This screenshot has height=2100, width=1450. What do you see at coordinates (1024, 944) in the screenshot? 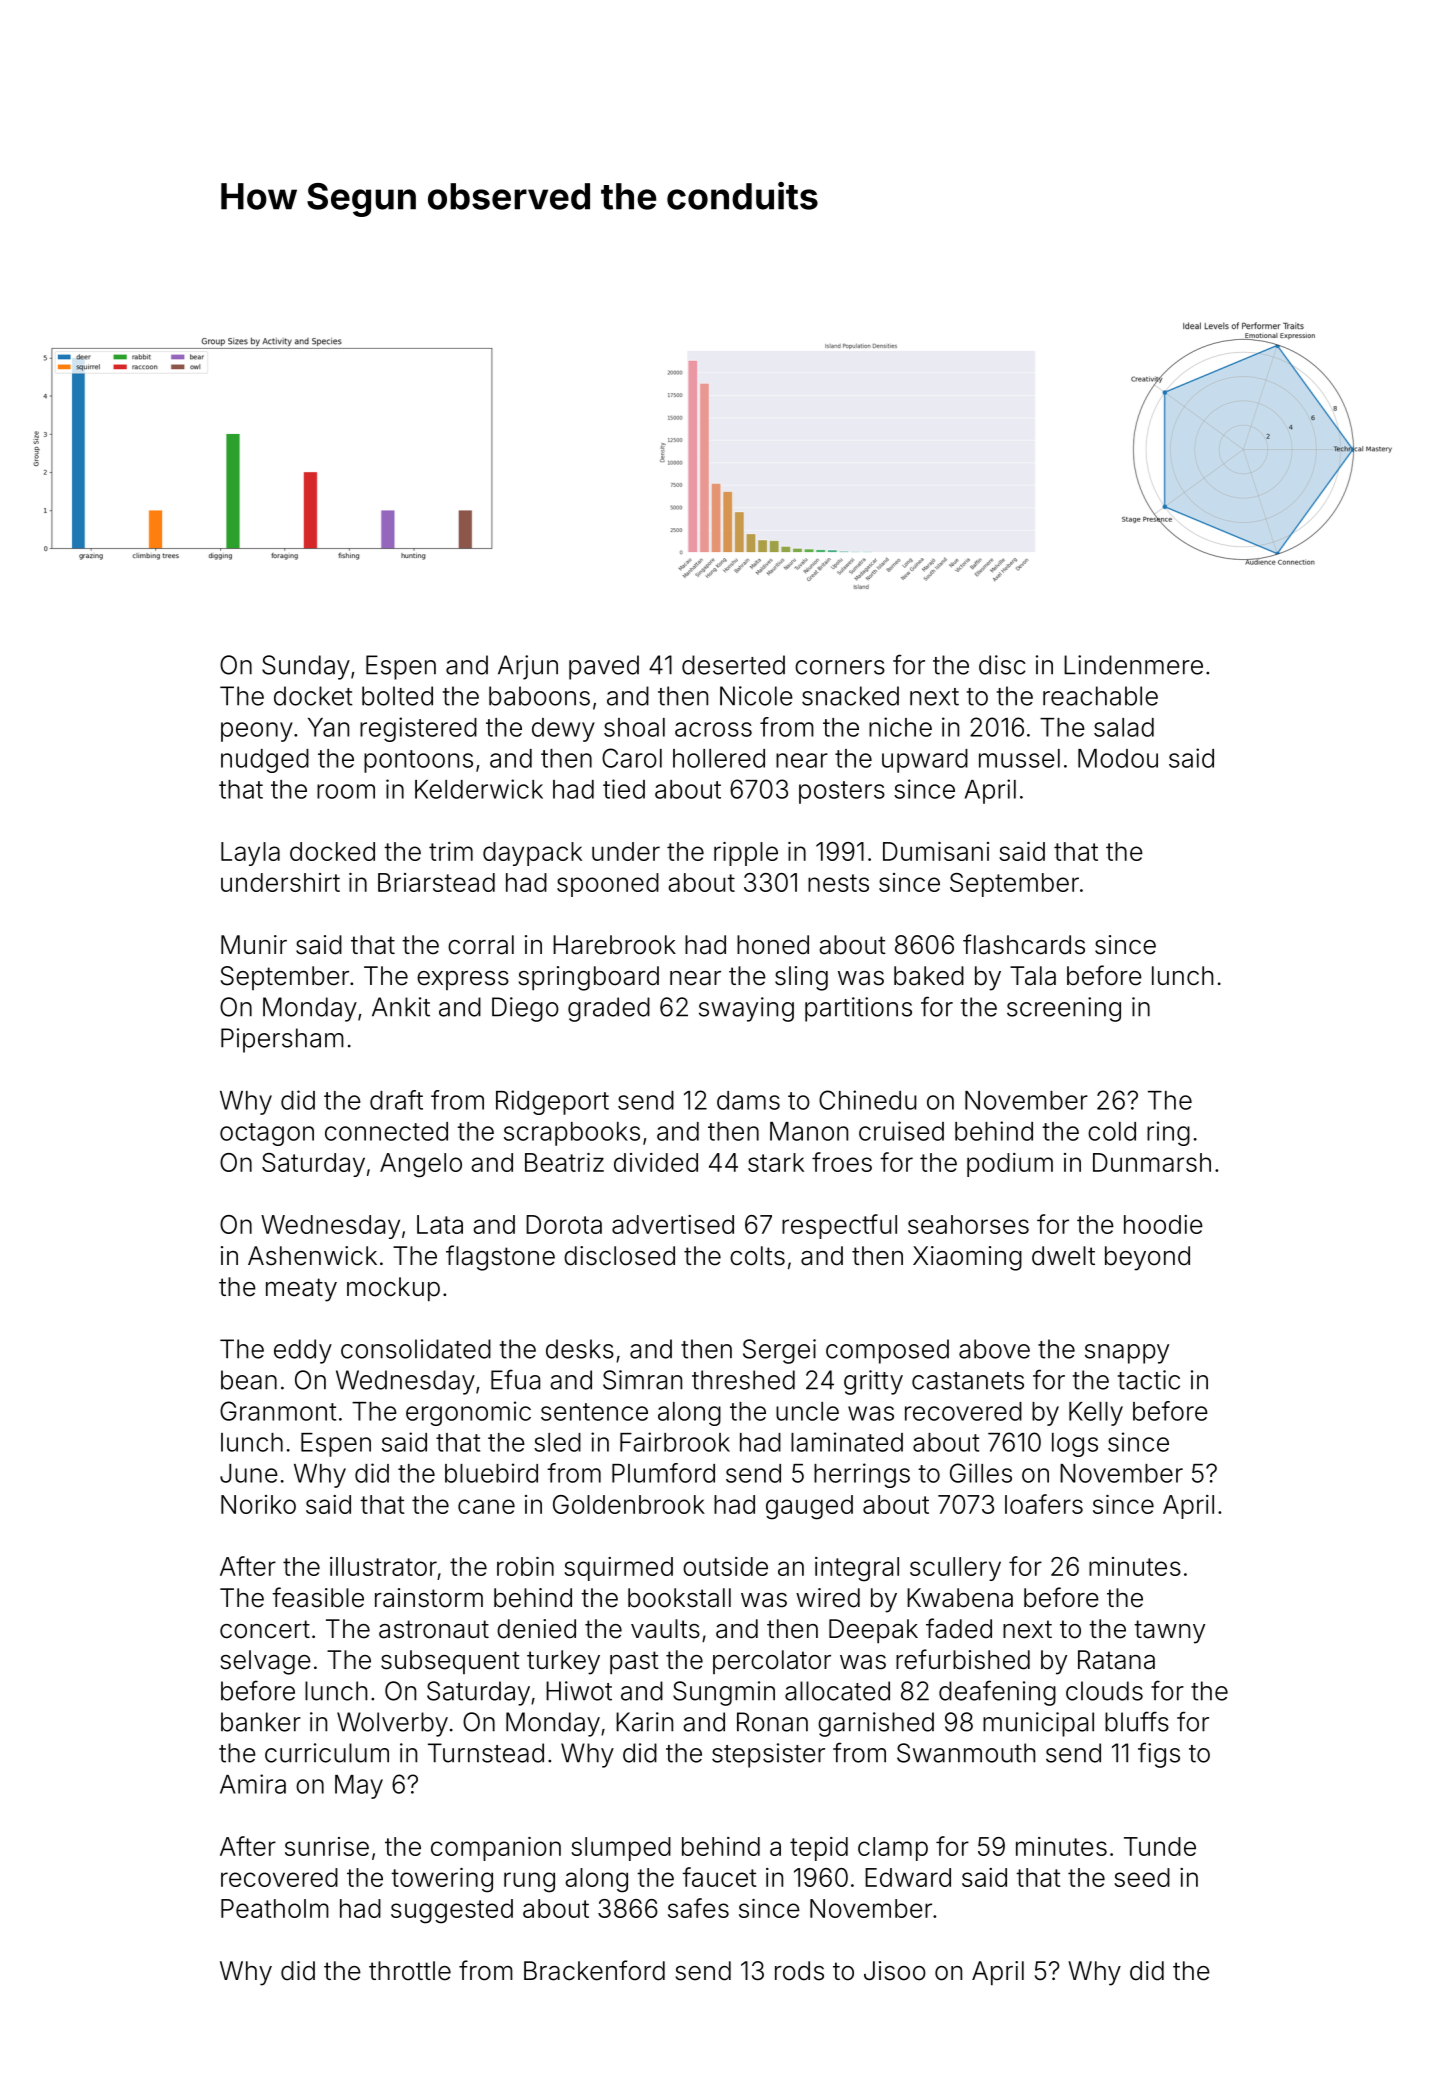
I see `flashcards` at bounding box center [1024, 944].
